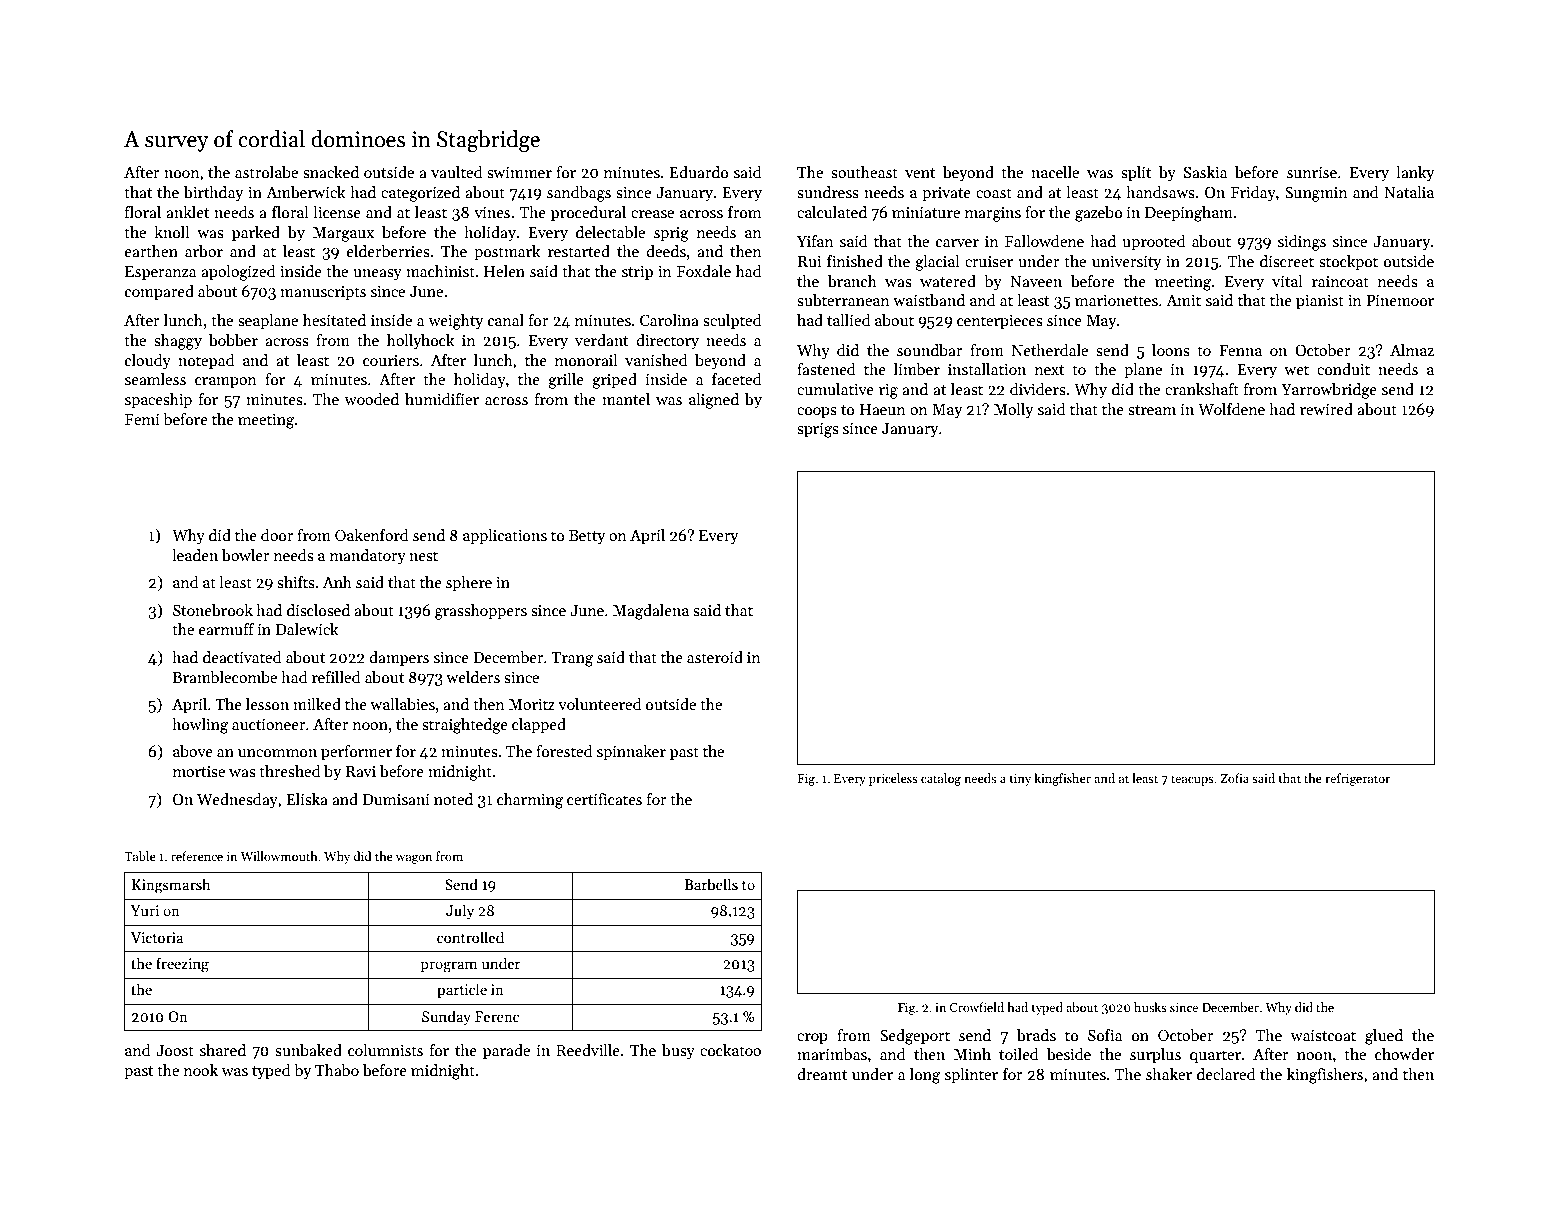  What do you see at coordinates (368, 557) in the screenshot?
I see `mandatory` at bounding box center [368, 557].
